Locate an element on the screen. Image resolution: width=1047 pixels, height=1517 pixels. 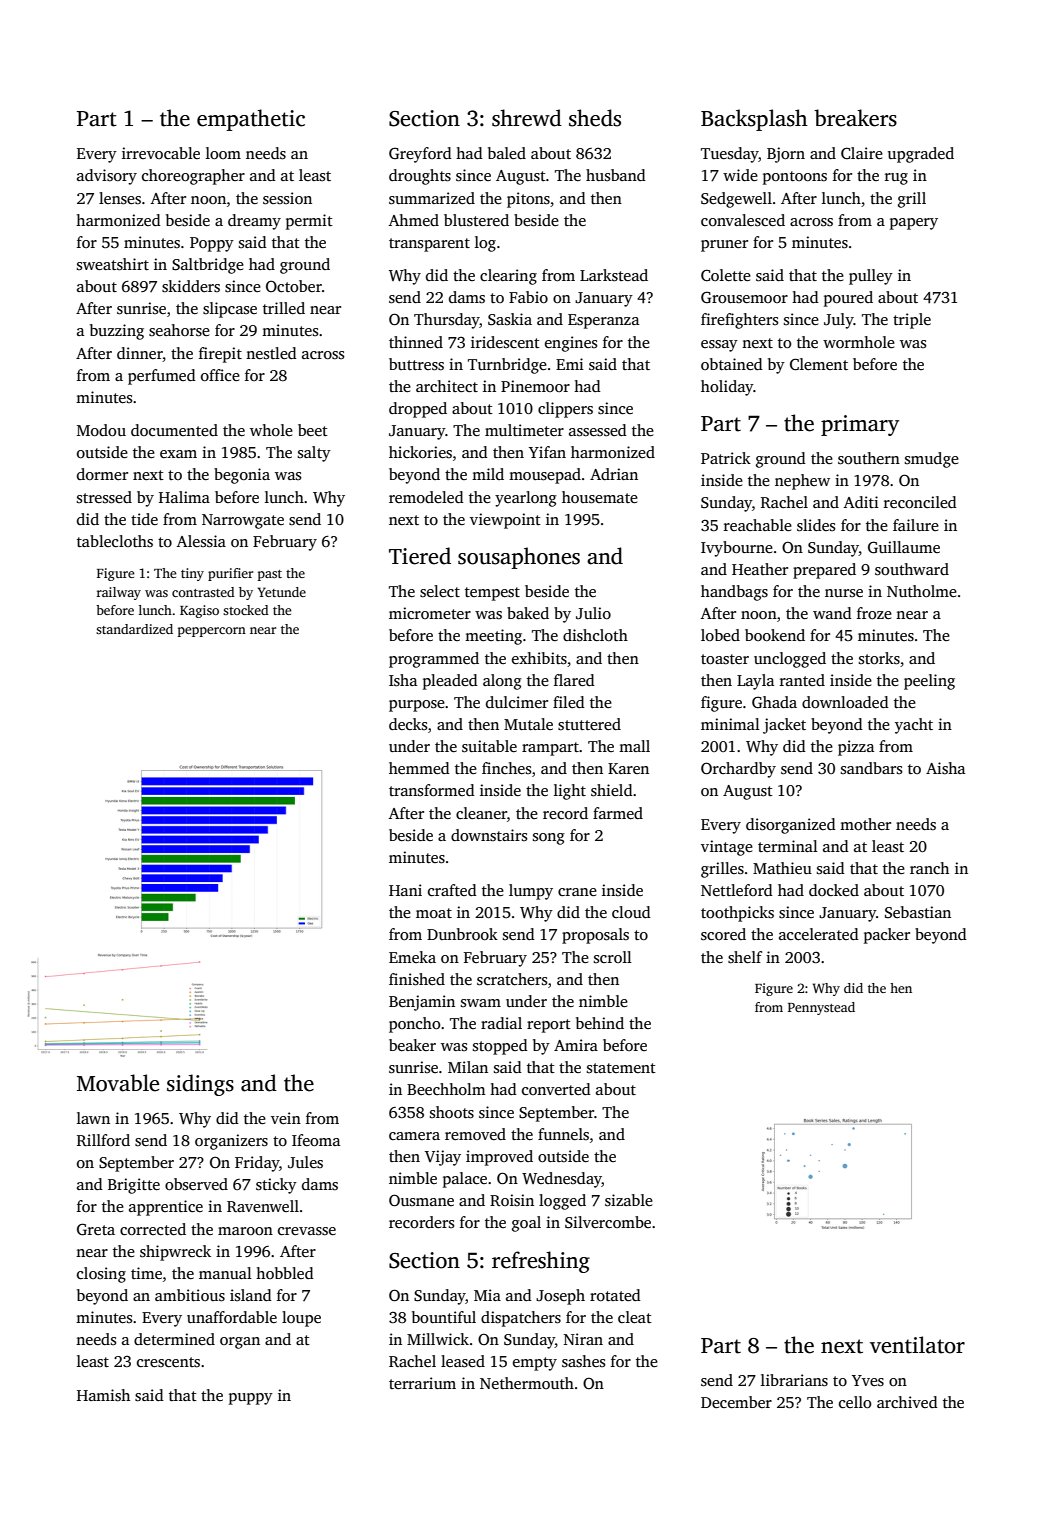
breakers is located at coordinates (855, 118).
